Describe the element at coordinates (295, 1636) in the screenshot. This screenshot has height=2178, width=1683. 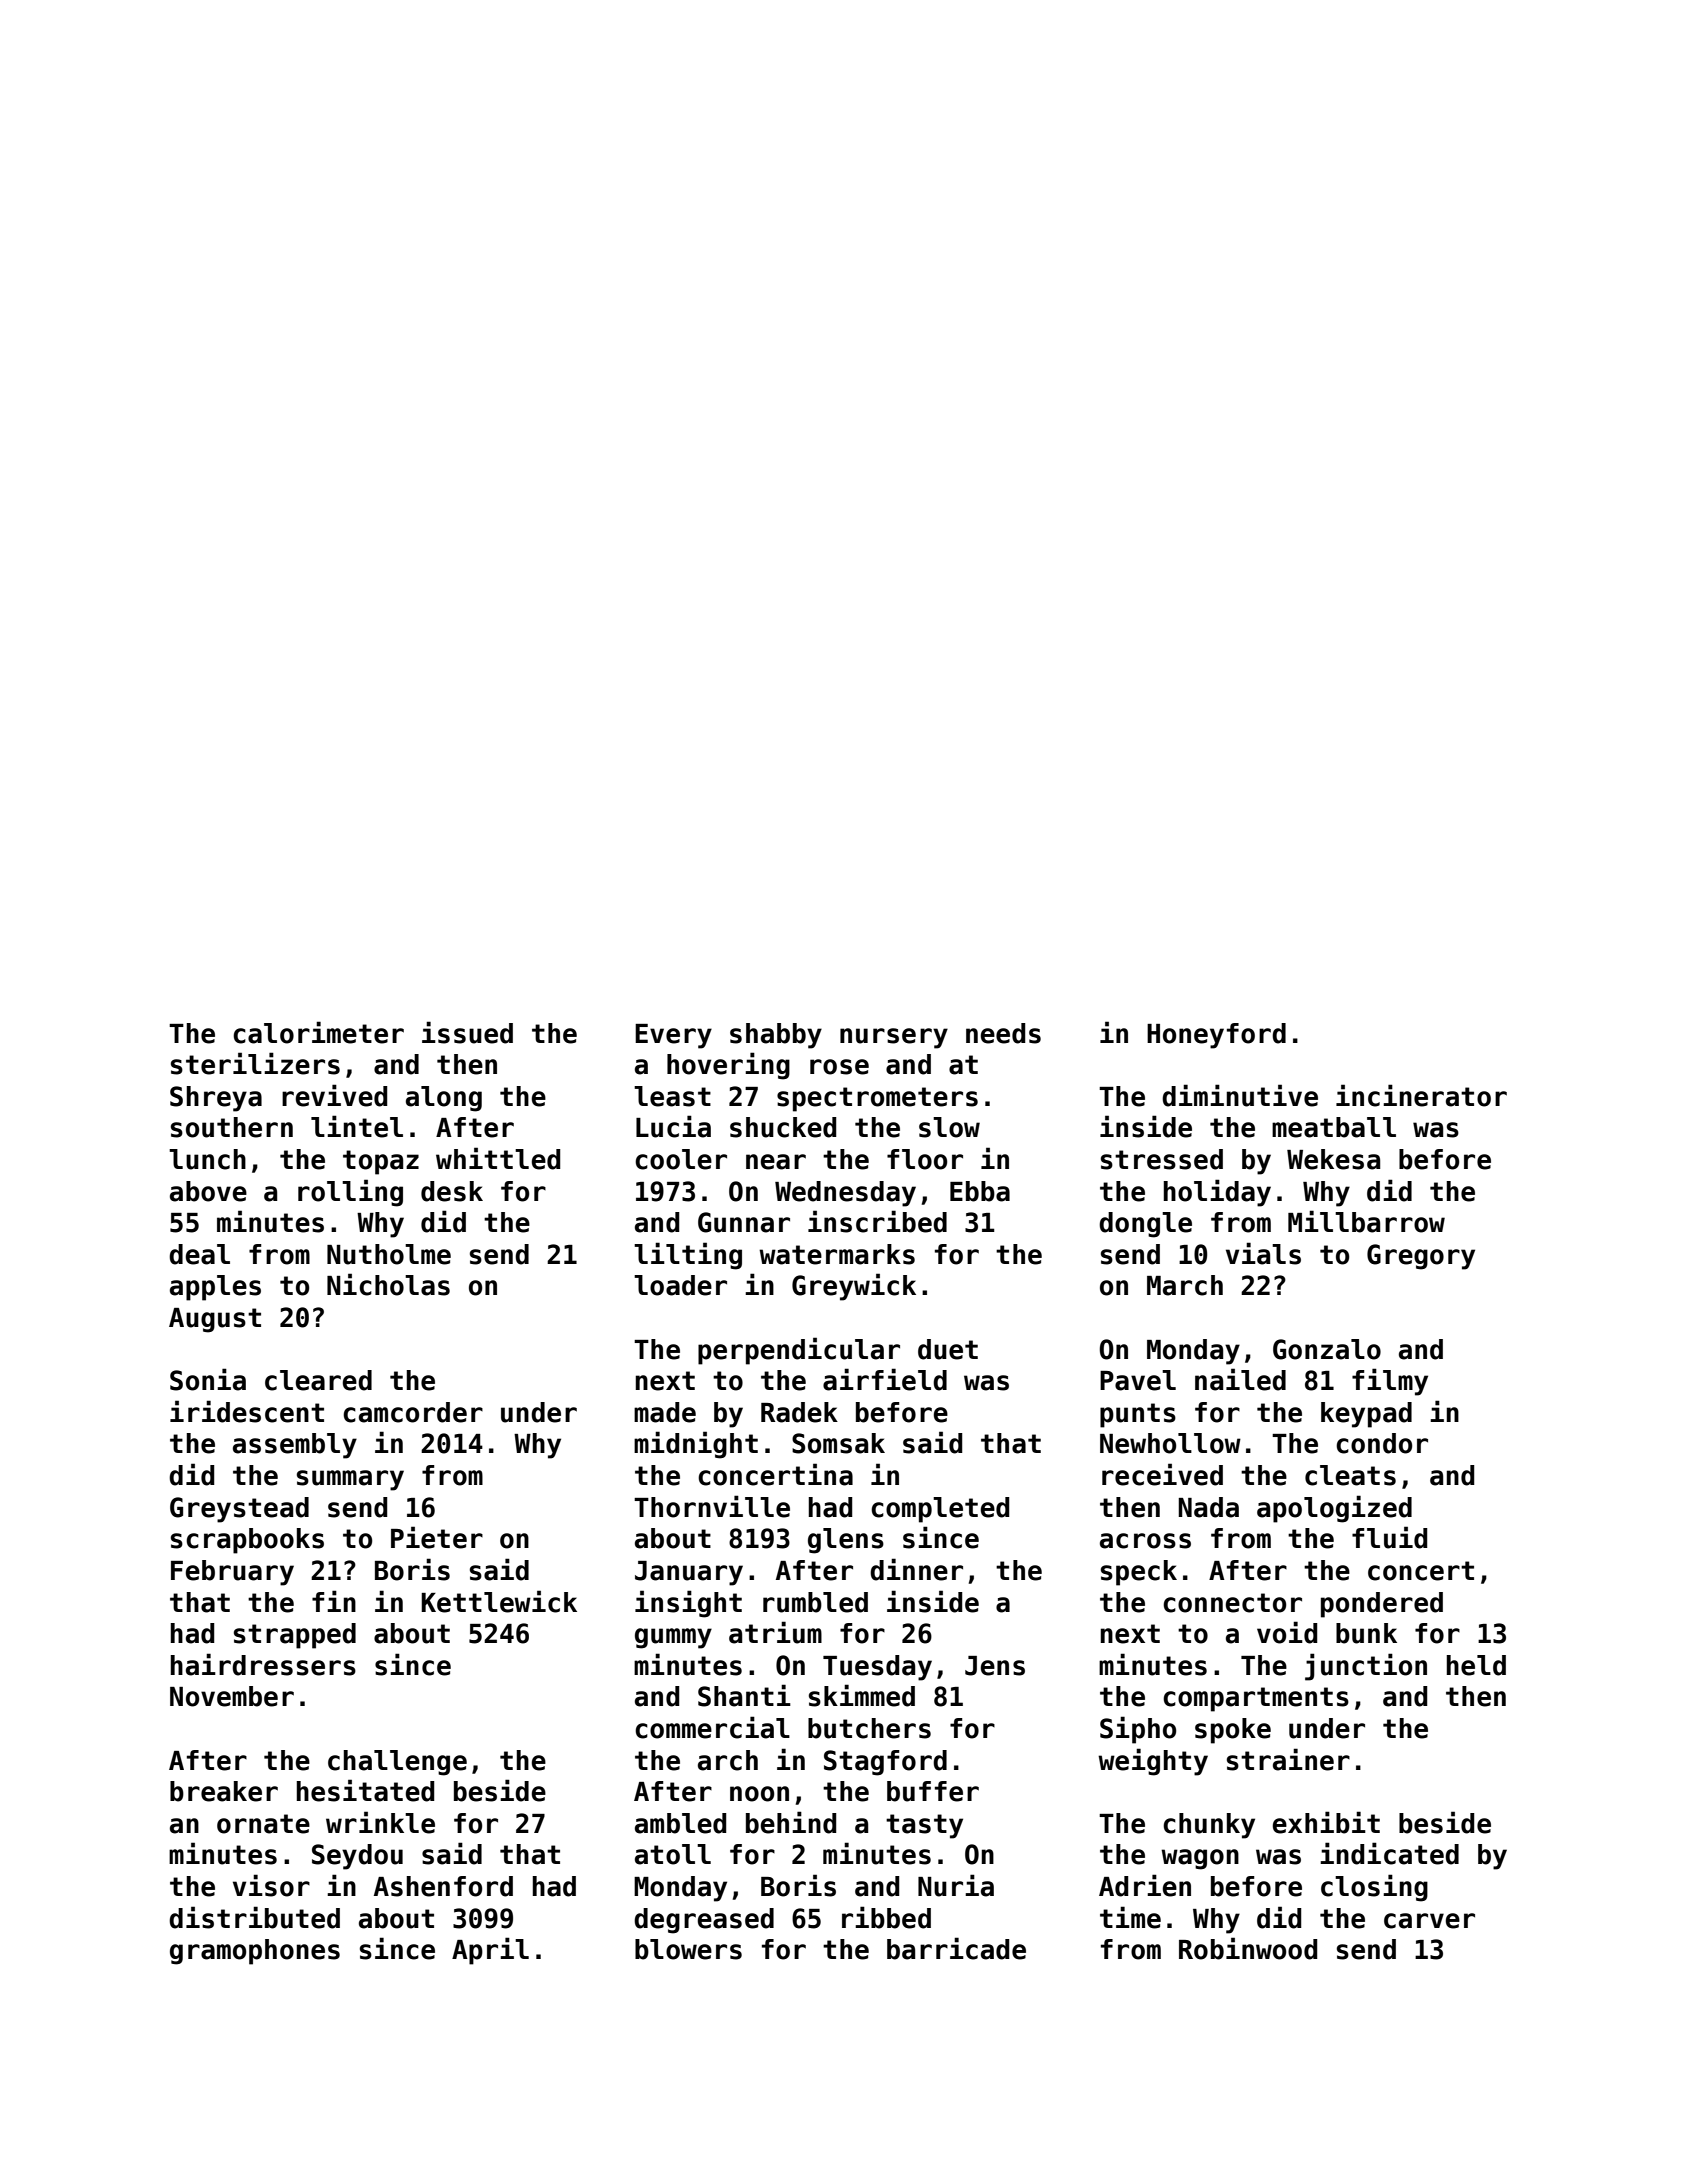
I see `strapped` at that location.
